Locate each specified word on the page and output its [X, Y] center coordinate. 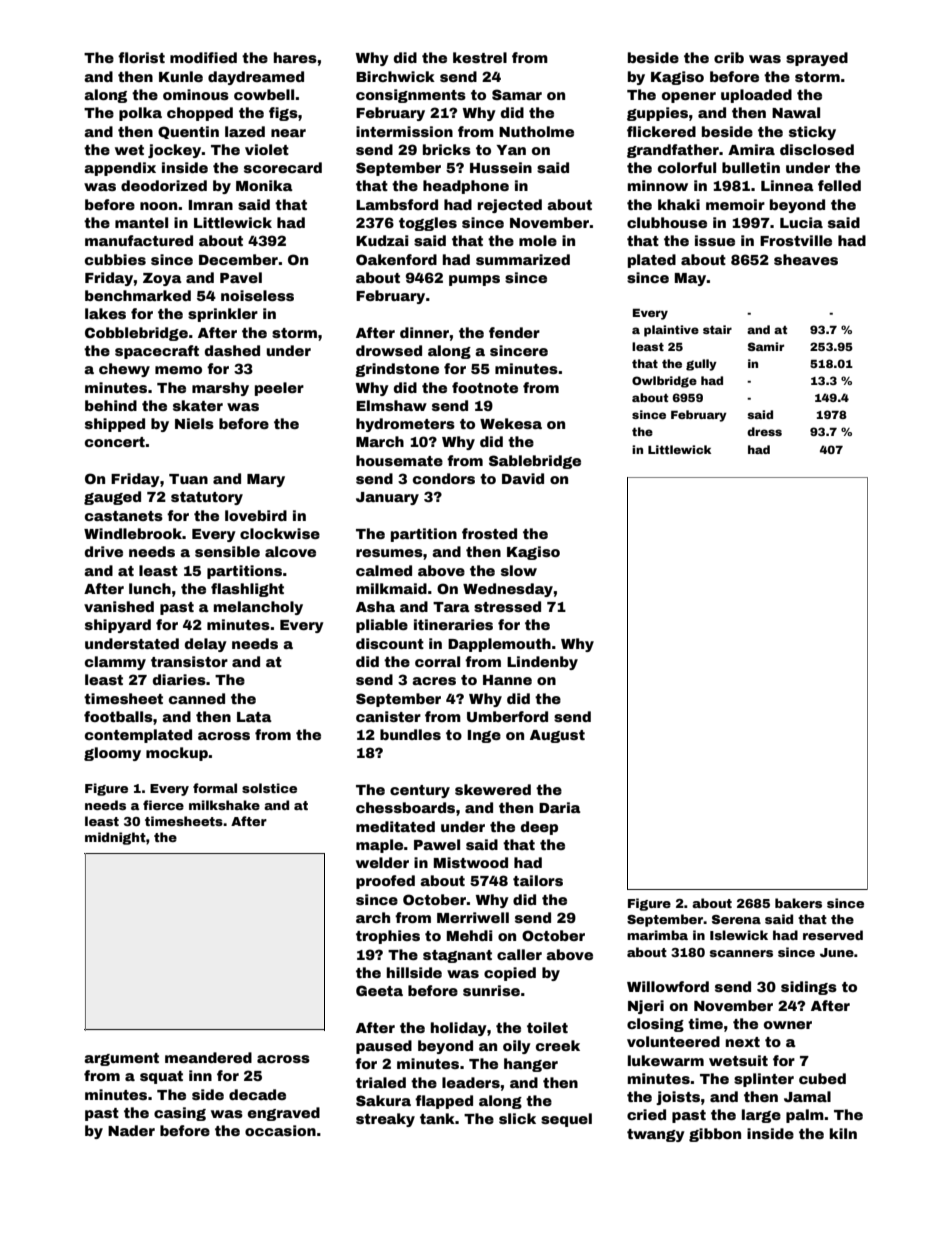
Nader [131, 1130]
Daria [560, 807]
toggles [428, 224]
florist [141, 57]
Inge [484, 736]
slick [517, 1118]
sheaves [806, 259]
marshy [220, 389]
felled [839, 185]
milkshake [224, 805]
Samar [517, 94]
